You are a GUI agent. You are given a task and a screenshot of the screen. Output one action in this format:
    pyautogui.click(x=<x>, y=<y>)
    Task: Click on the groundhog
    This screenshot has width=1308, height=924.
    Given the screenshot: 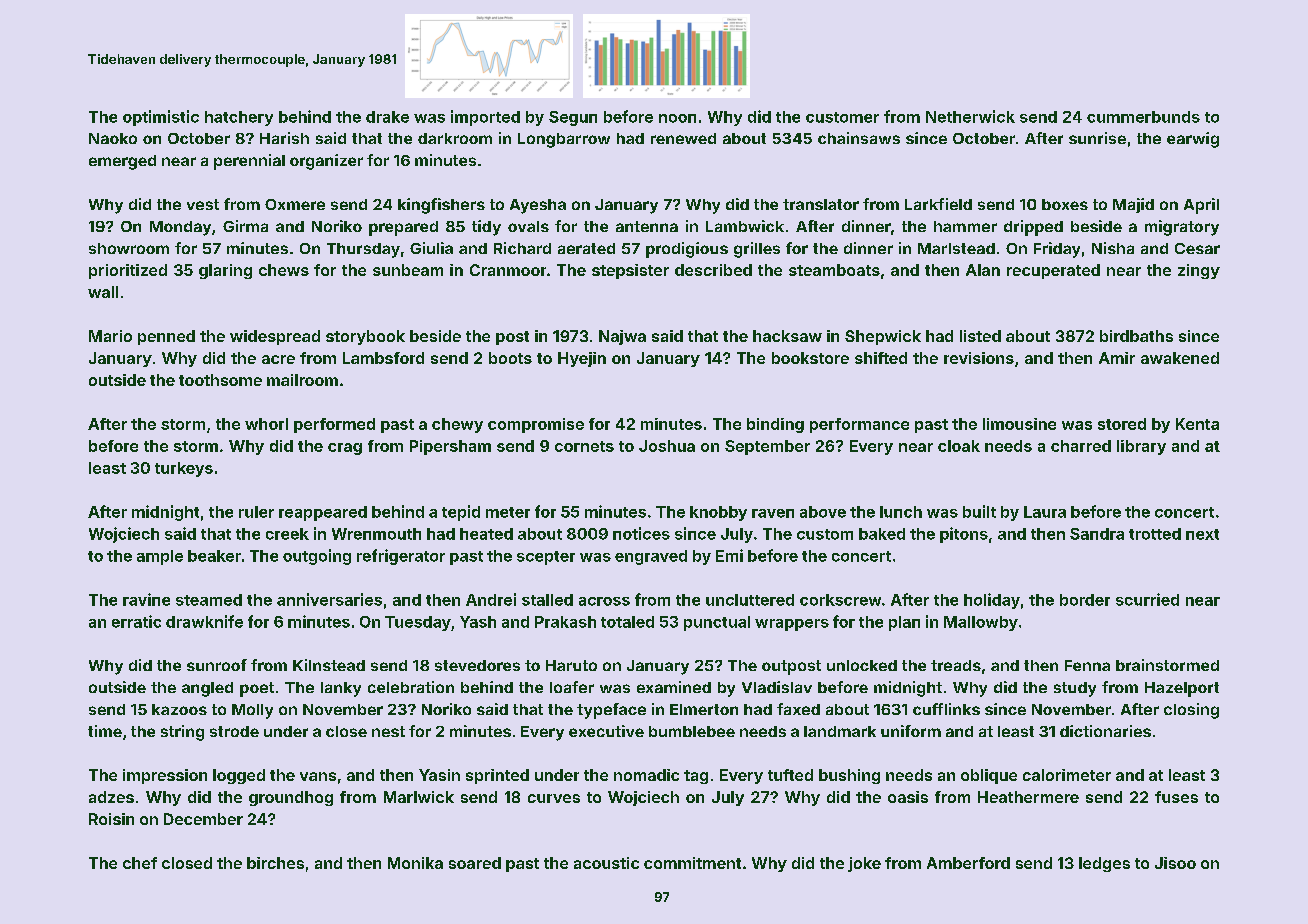 What is the action you would take?
    pyautogui.click(x=291, y=798)
